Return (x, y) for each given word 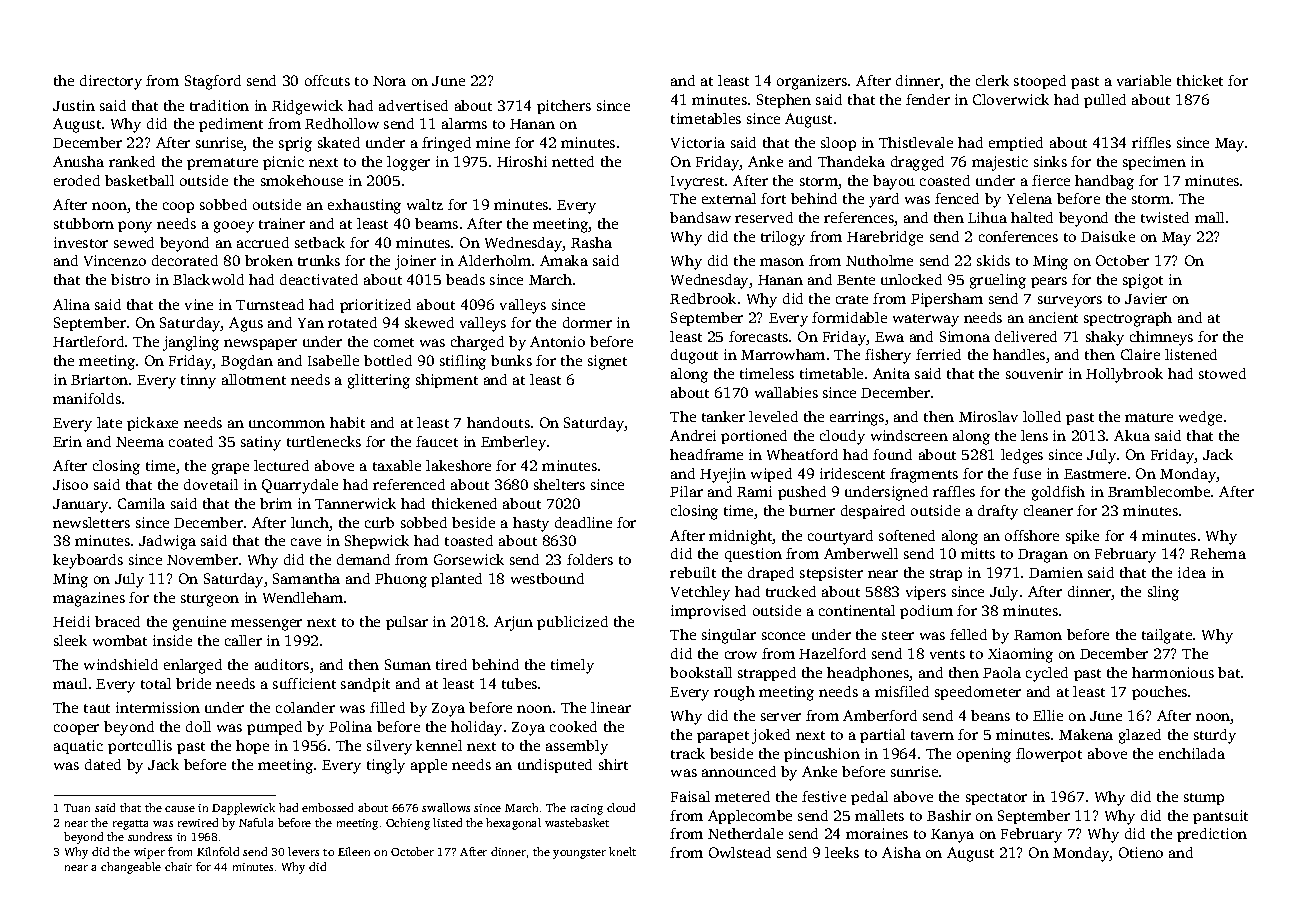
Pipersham (947, 300)
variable (1144, 80)
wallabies (786, 392)
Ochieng (408, 824)
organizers (812, 82)
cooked (573, 726)
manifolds (87, 398)
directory (111, 82)
